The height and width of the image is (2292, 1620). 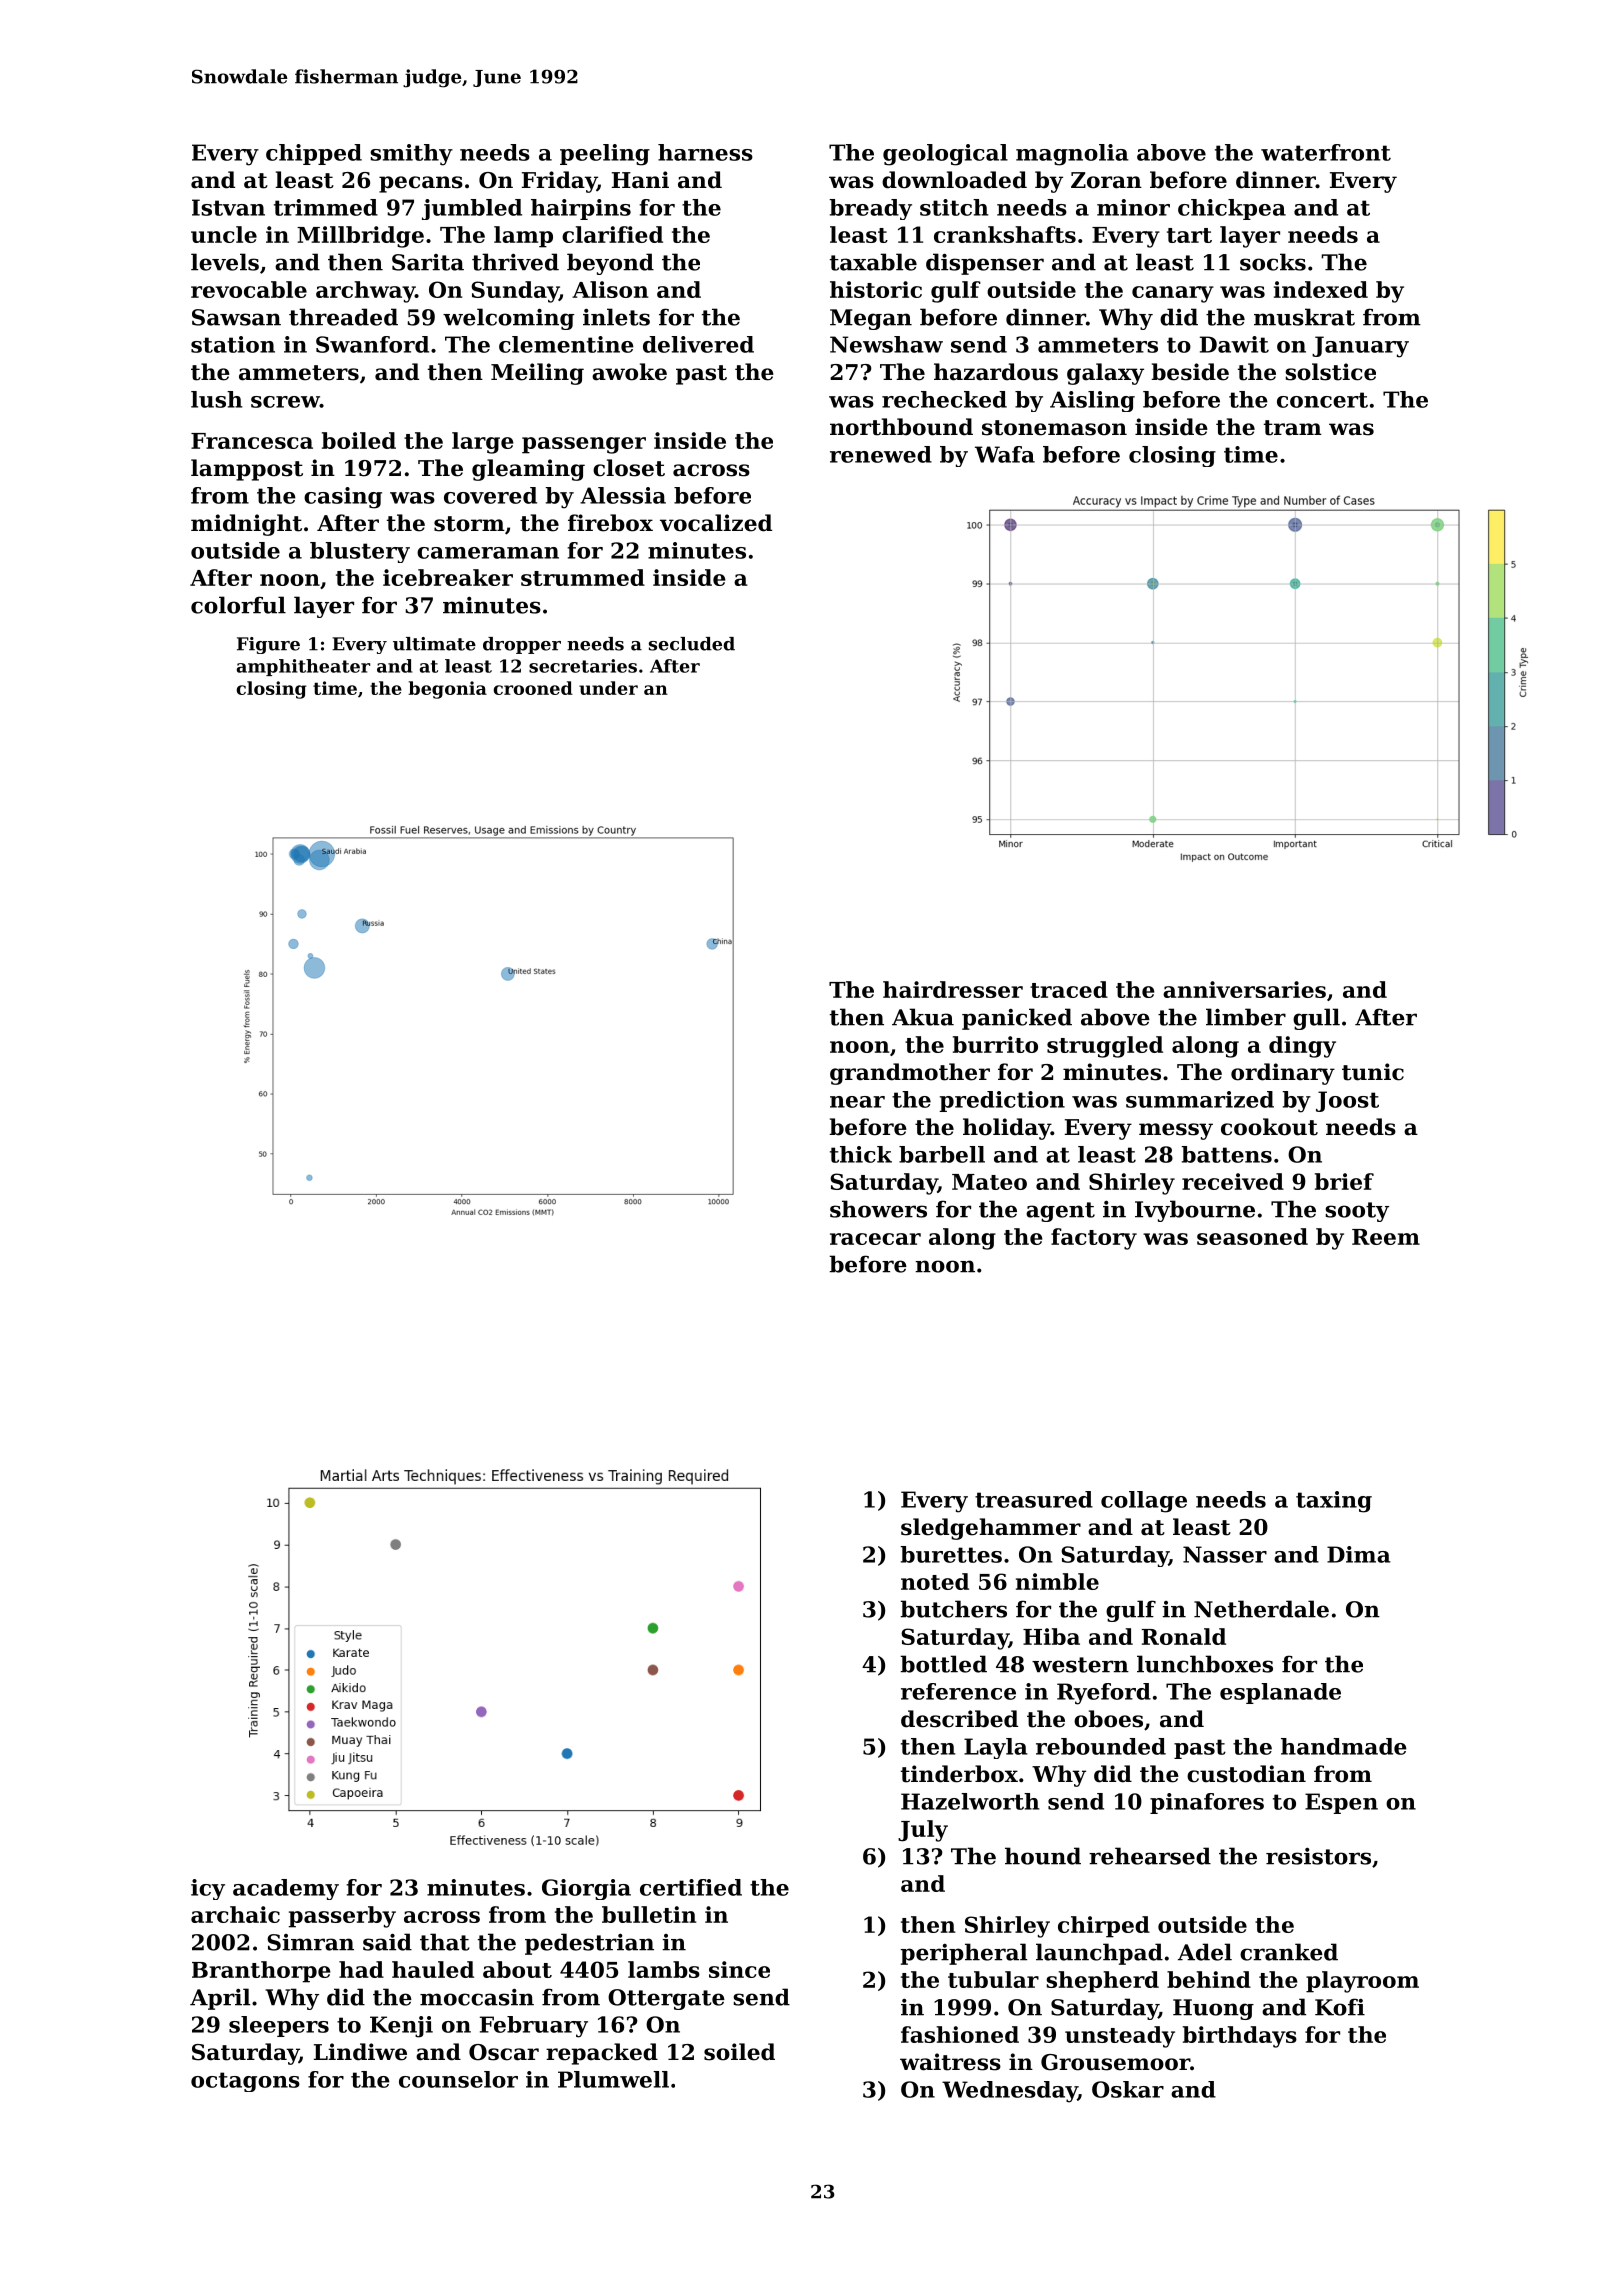 What do you see at coordinates (1293, 428) in the image?
I see `tram` at bounding box center [1293, 428].
